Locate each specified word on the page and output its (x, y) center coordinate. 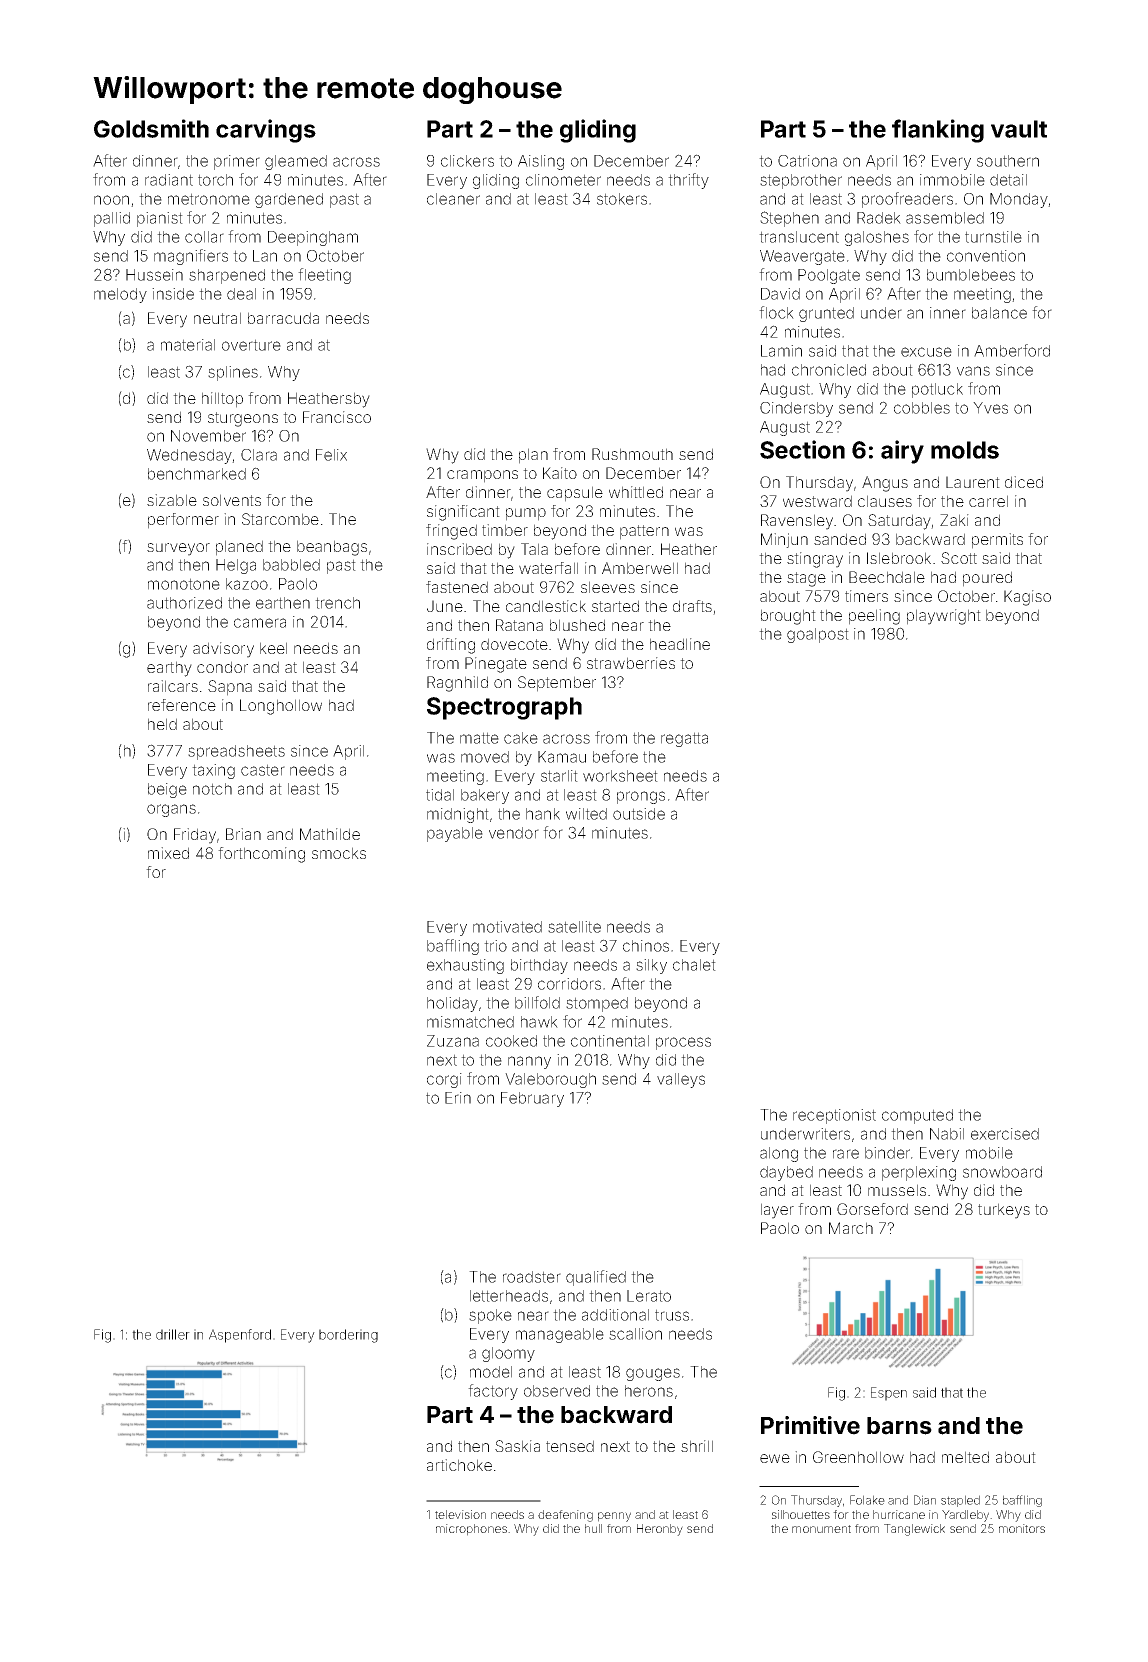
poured (987, 579)
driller (173, 1334)
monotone (184, 584)
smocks (339, 853)
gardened (289, 200)
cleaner (453, 199)
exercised (1005, 1134)
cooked (511, 1041)
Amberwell (640, 568)
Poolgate (829, 276)
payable (455, 834)
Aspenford (240, 1336)
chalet (694, 965)
